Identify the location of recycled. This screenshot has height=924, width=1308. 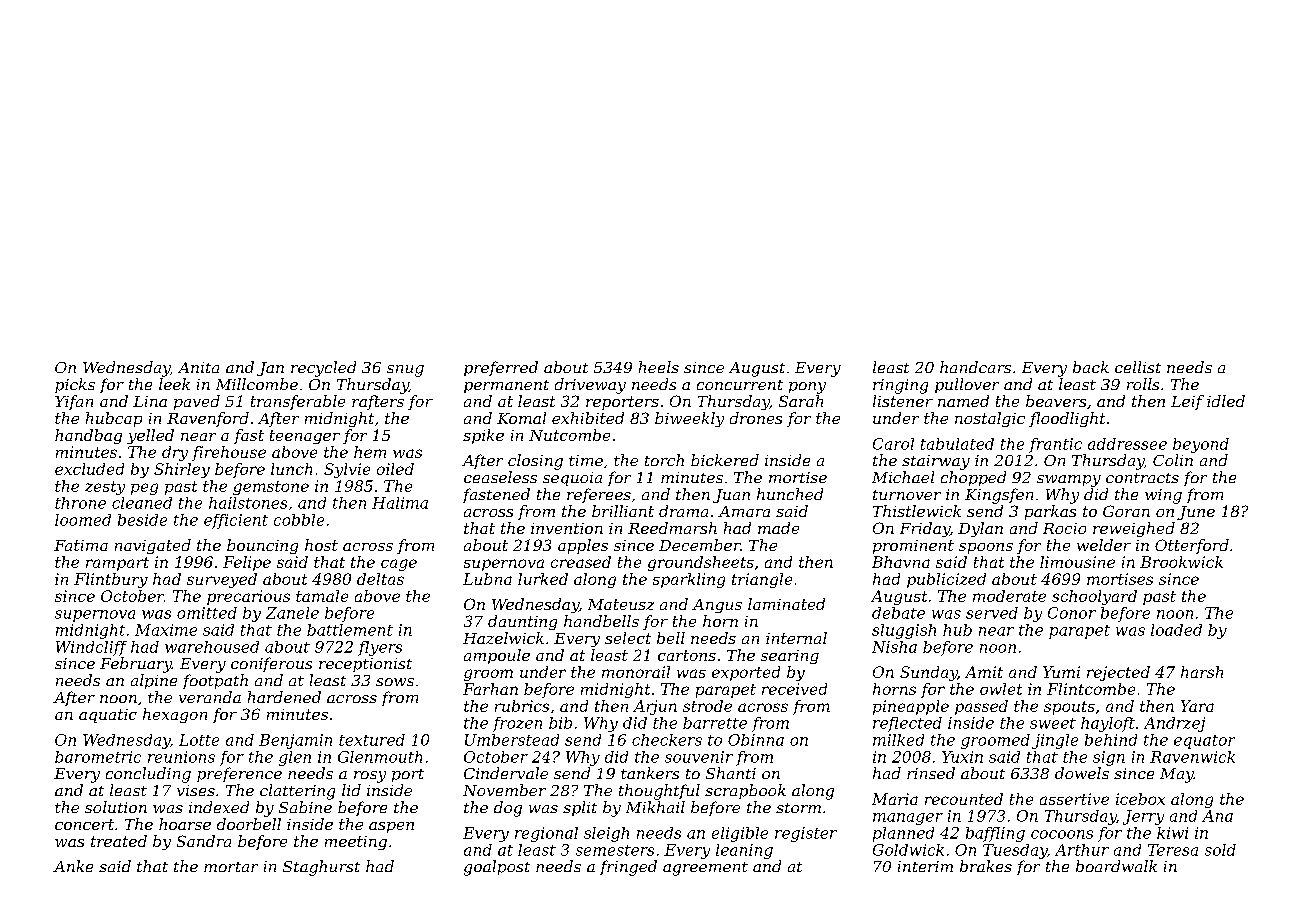
(323, 369).
